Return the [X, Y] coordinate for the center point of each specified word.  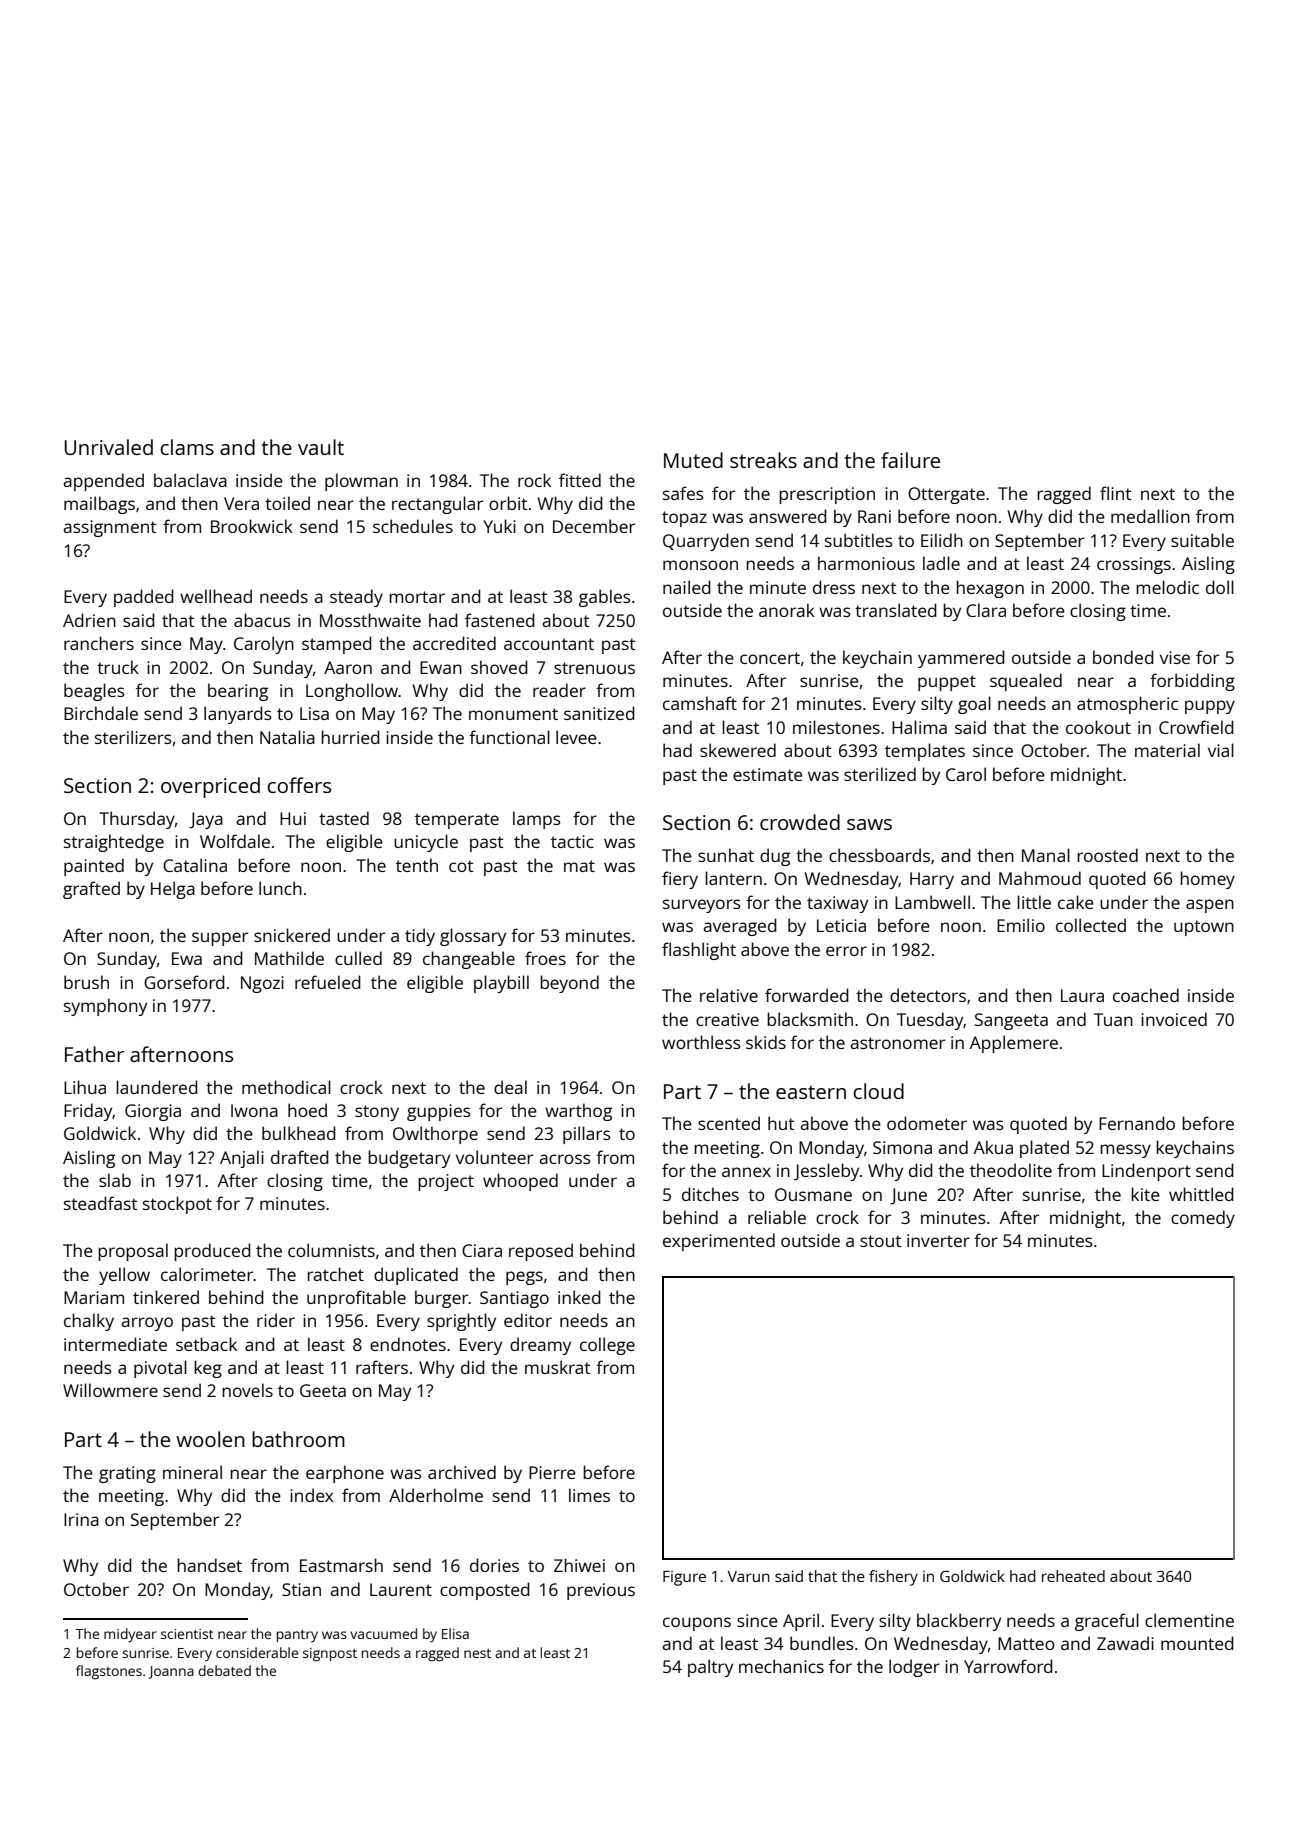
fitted [580, 480]
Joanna [171, 1672]
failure [910, 460]
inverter [938, 1240]
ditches [710, 1194]
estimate [768, 774]
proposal [133, 1252]
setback [206, 1344]
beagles [94, 692]
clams [187, 447]
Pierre [552, 1472]
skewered [738, 750]
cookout [1098, 727]
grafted [91, 890]
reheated [1073, 1576]
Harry [932, 880]
